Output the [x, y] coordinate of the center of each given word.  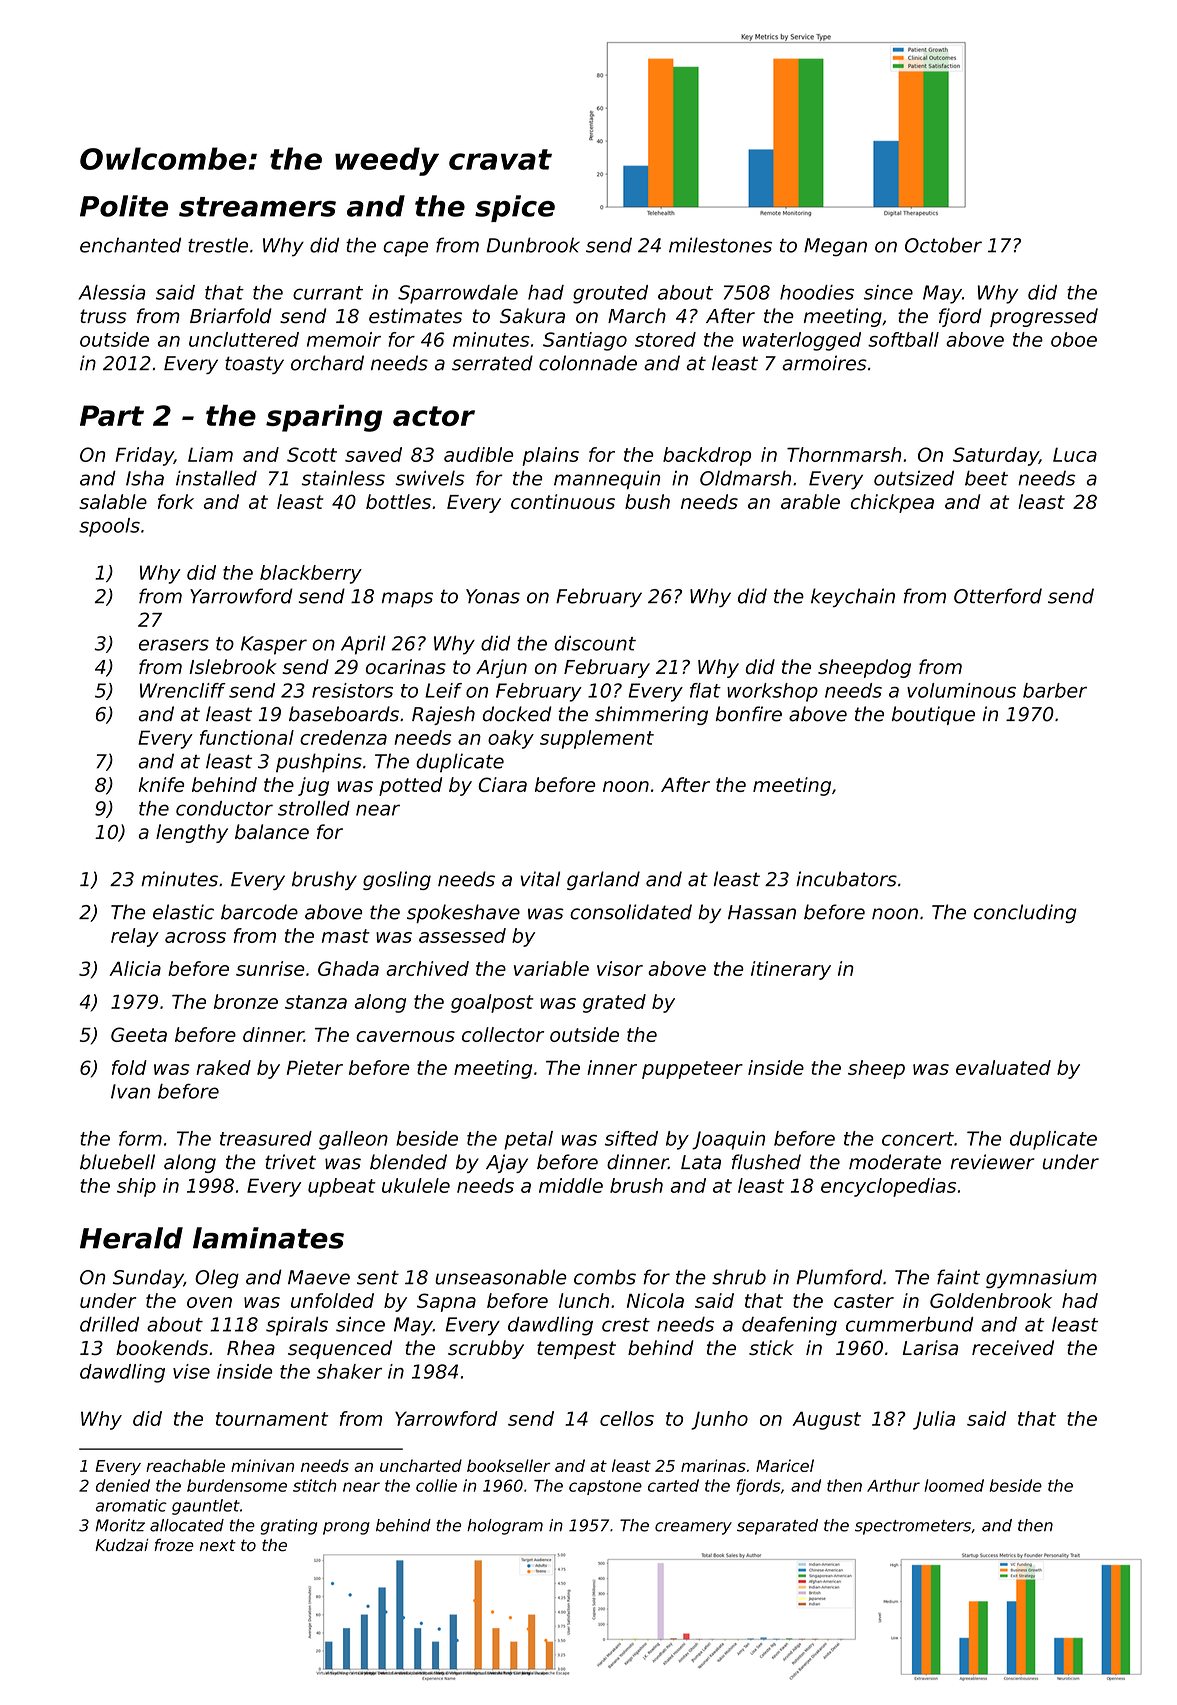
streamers [257, 207]
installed [216, 478]
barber [1055, 690]
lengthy [192, 833]
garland [603, 880]
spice [515, 208]
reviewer [993, 1162]
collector [503, 1034]
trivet [290, 1162]
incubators [846, 879]
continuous [563, 501]
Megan [835, 247]
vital [540, 879]
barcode [259, 912]
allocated [187, 1525]
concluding [1025, 913]
